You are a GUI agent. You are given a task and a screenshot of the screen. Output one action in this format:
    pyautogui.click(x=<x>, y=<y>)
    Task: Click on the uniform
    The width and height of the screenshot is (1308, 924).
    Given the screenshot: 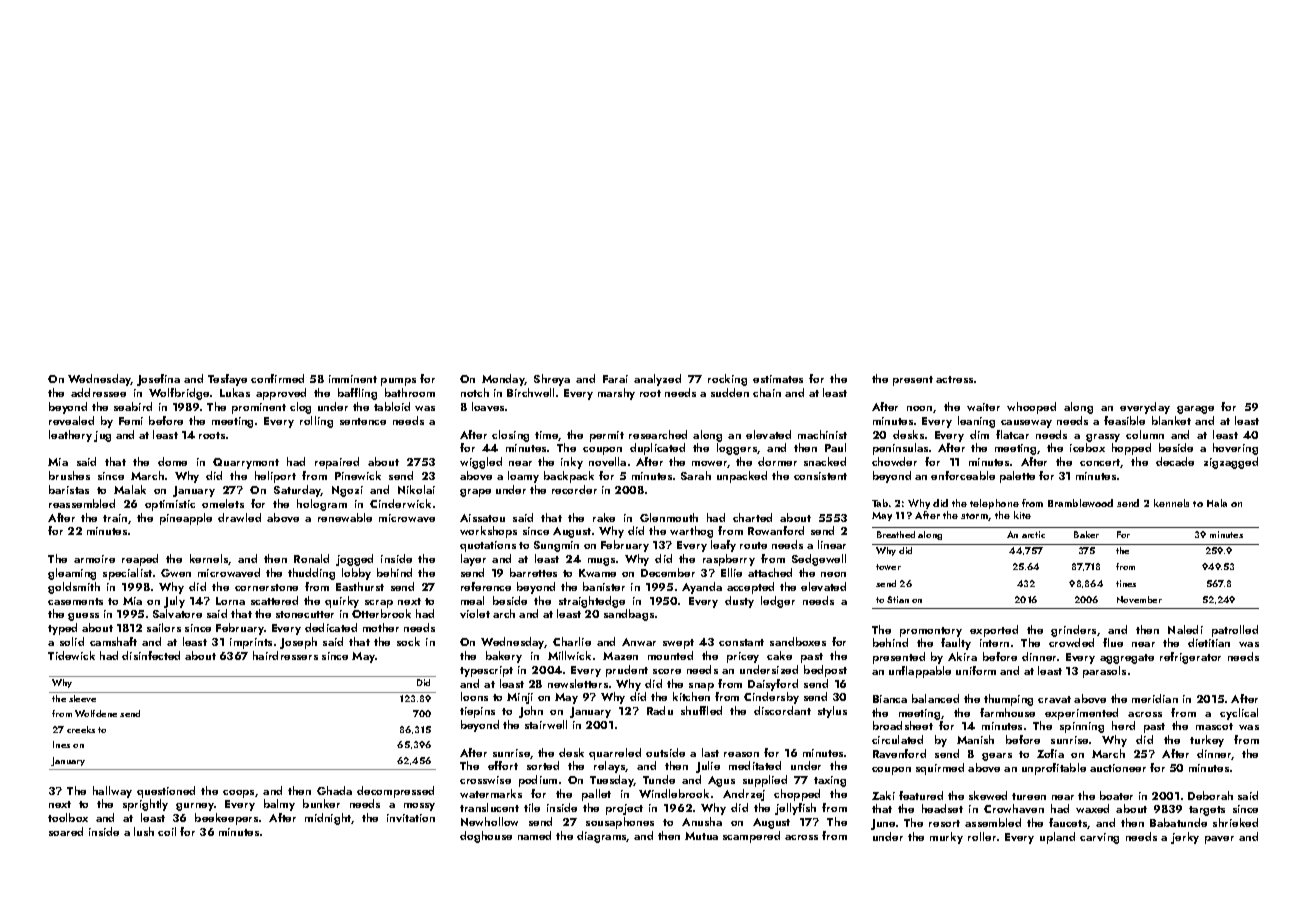 What is the action you would take?
    pyautogui.click(x=976, y=670)
